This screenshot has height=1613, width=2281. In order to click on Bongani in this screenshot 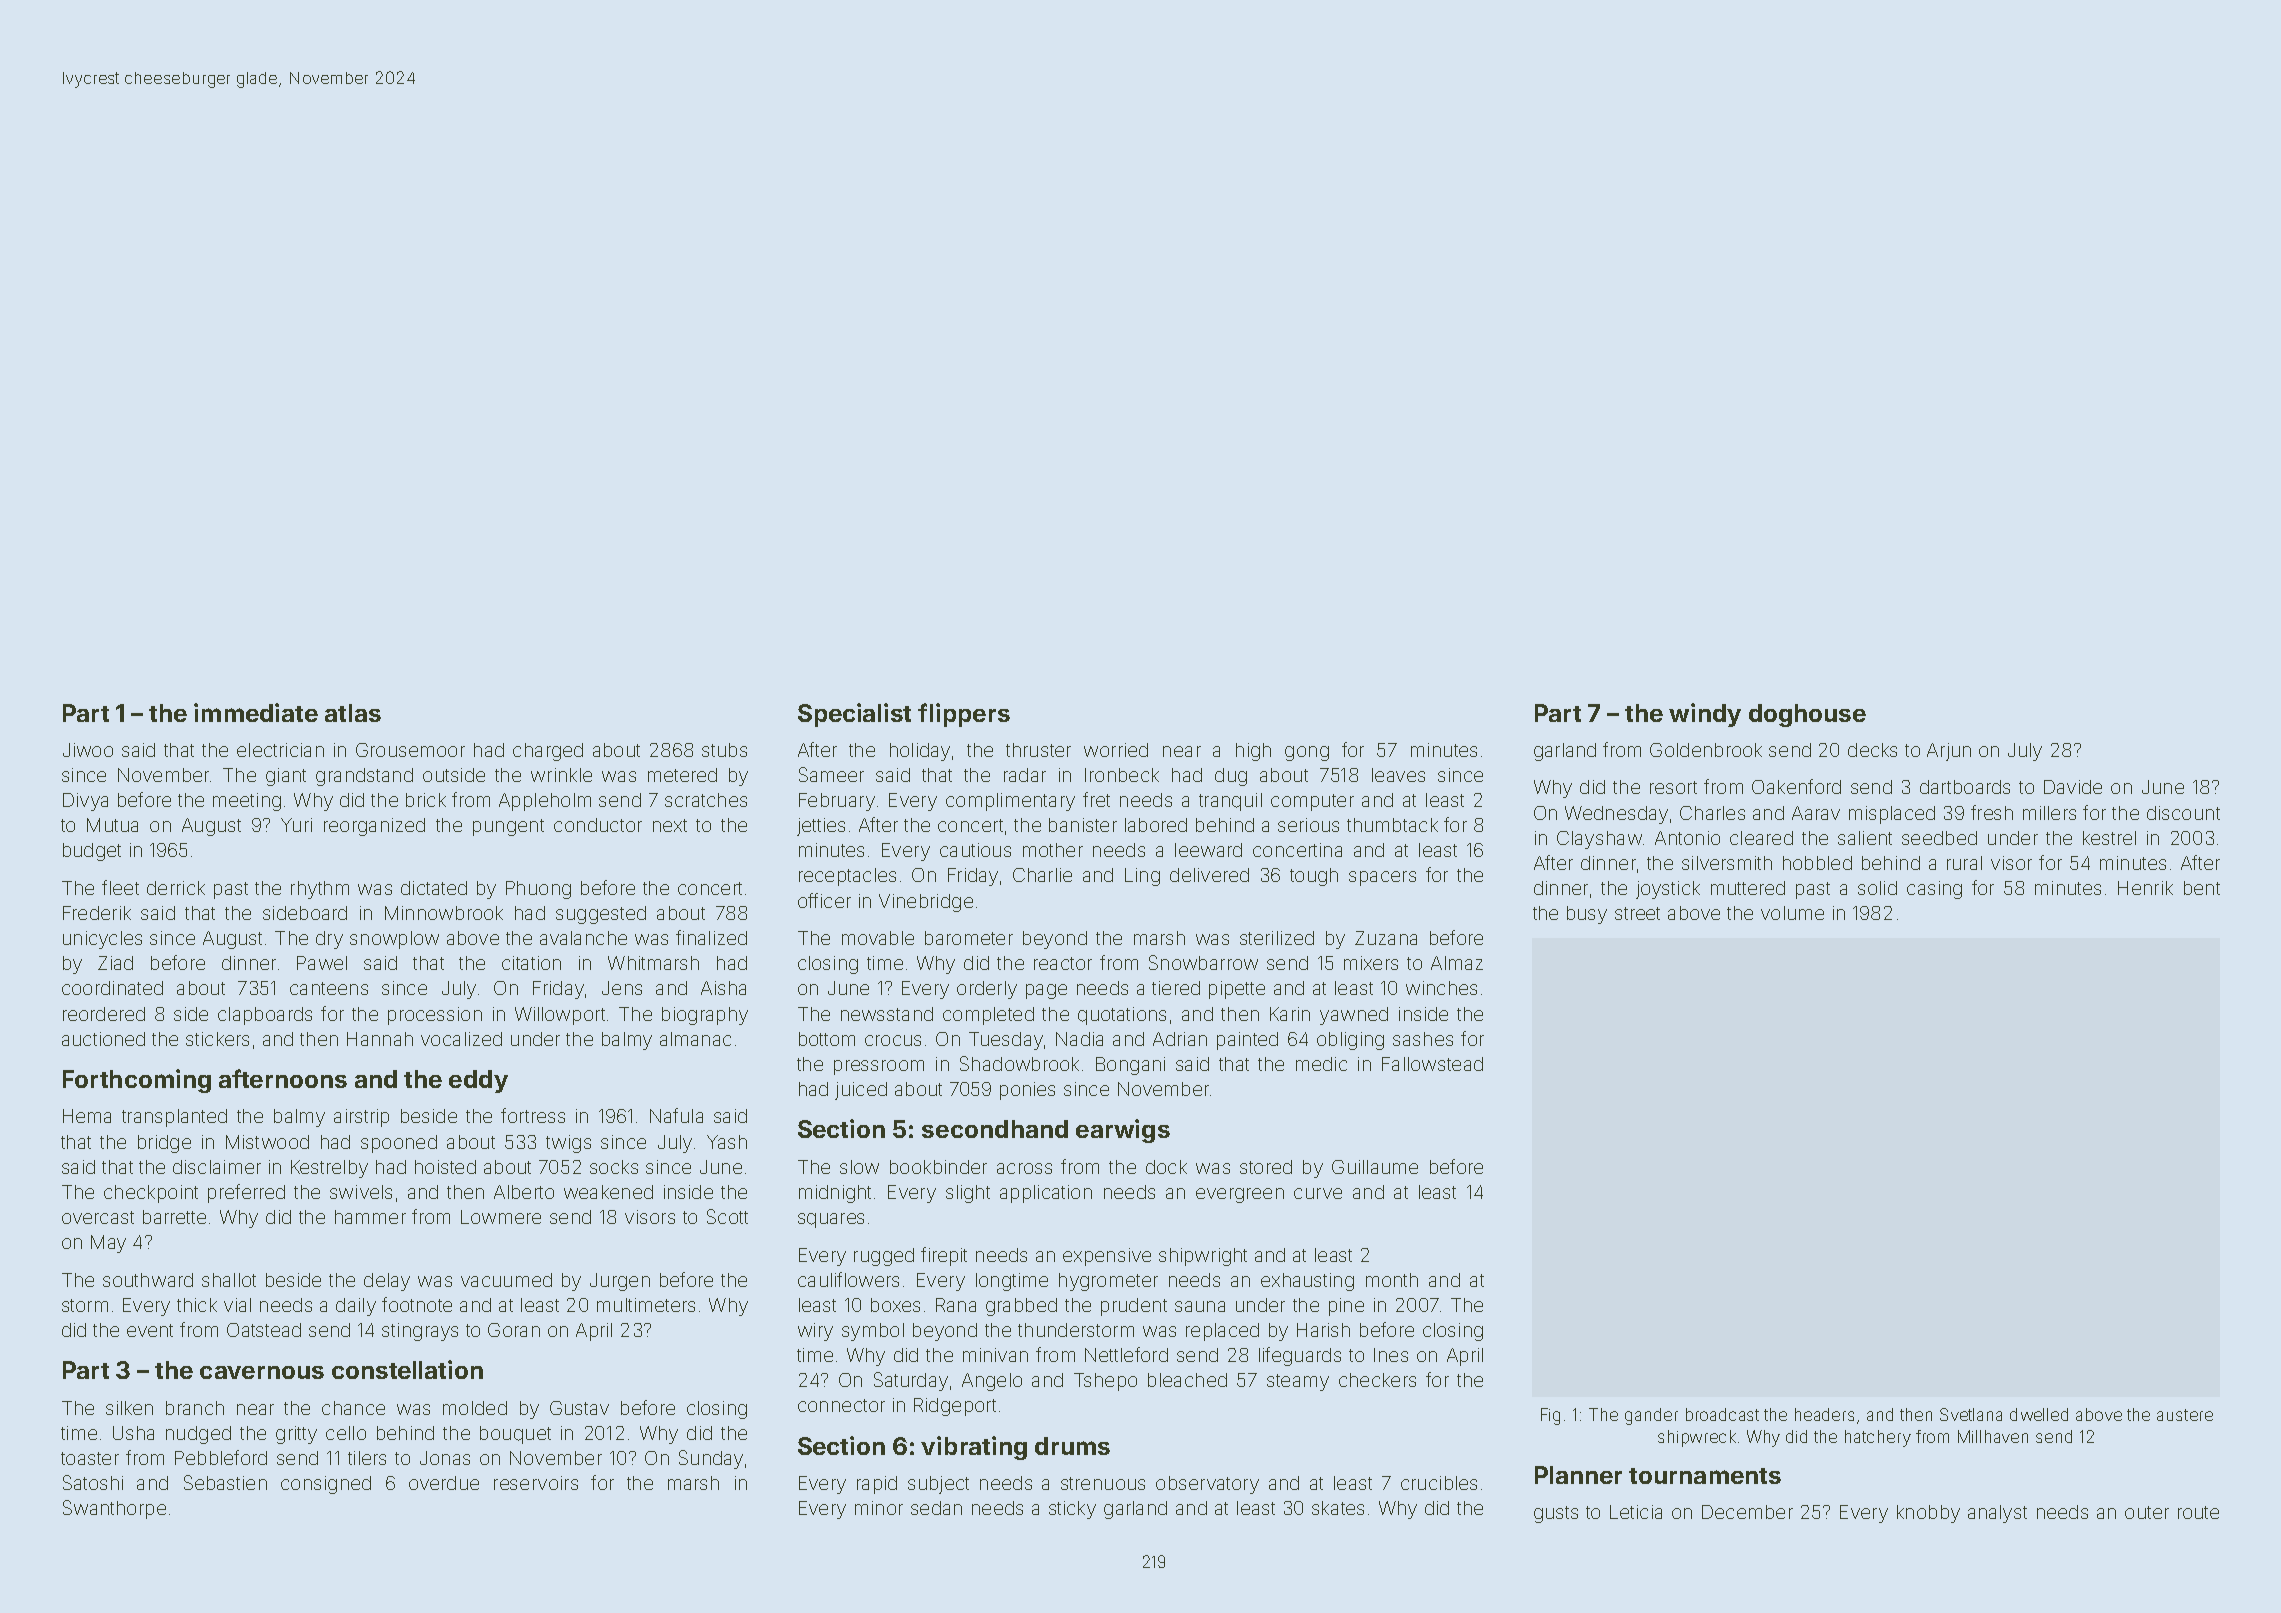, I will do `click(1130, 1066)`.
